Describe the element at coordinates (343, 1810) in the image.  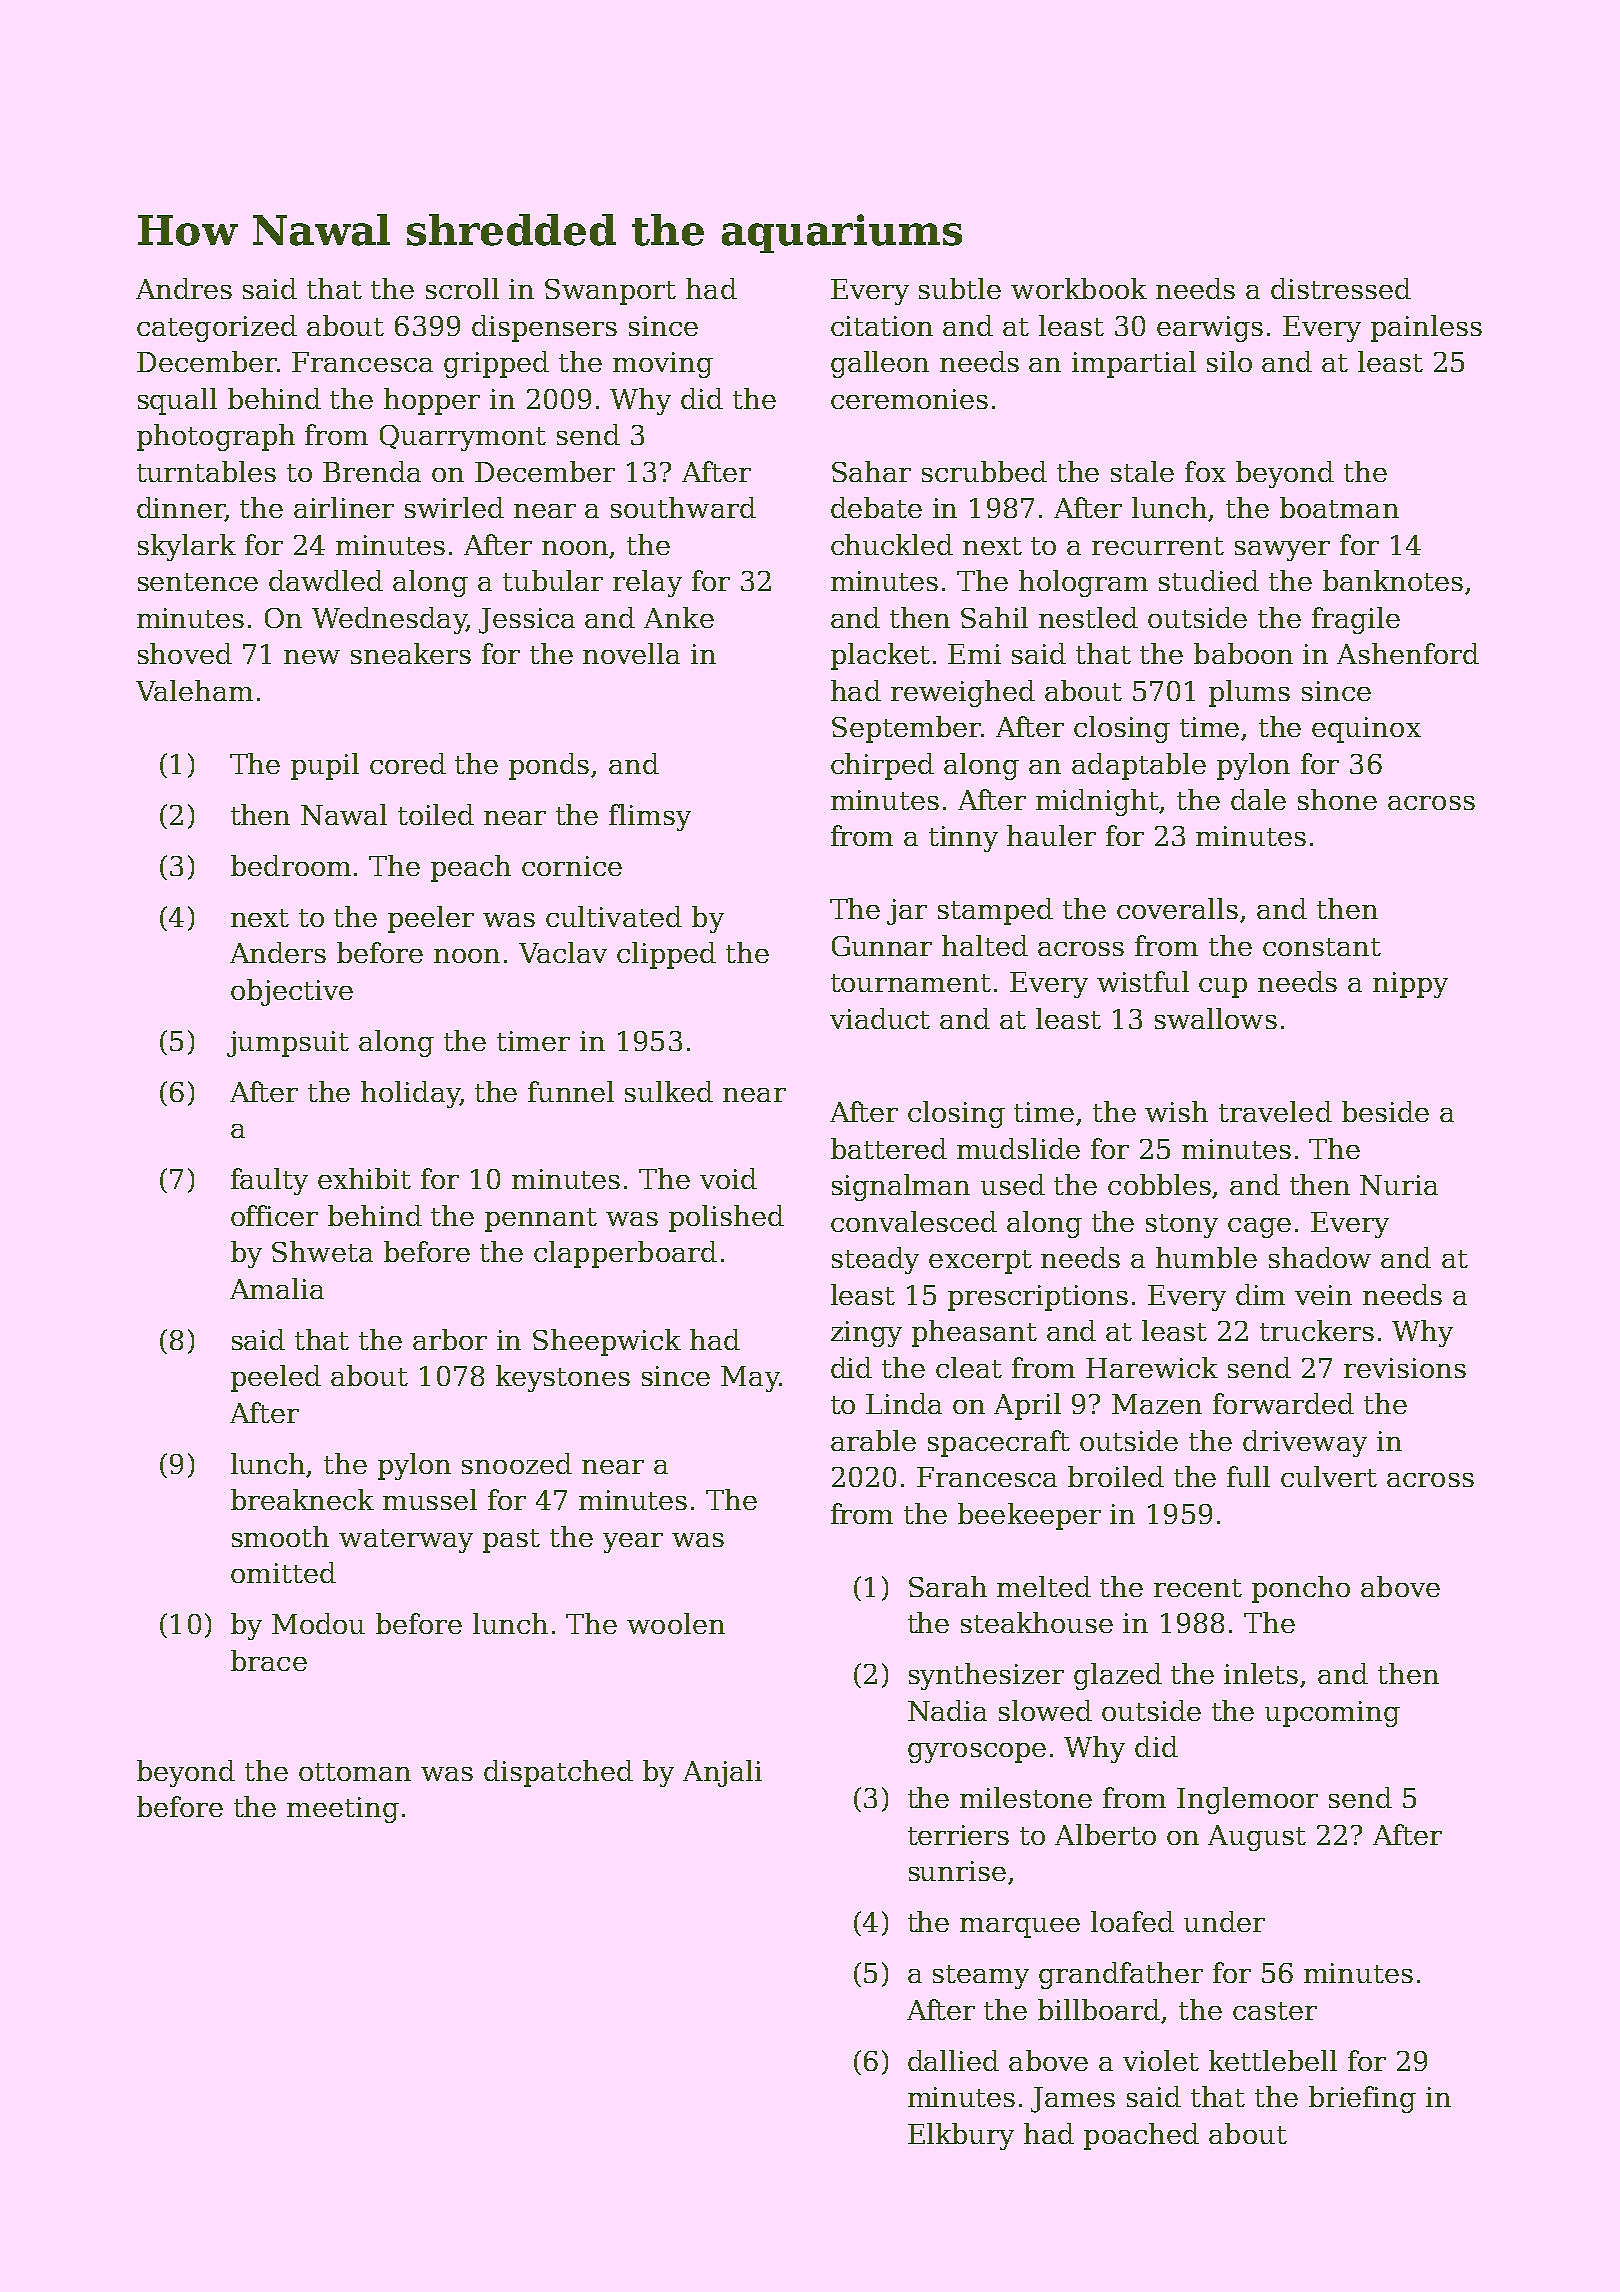
I see `meeting` at that location.
